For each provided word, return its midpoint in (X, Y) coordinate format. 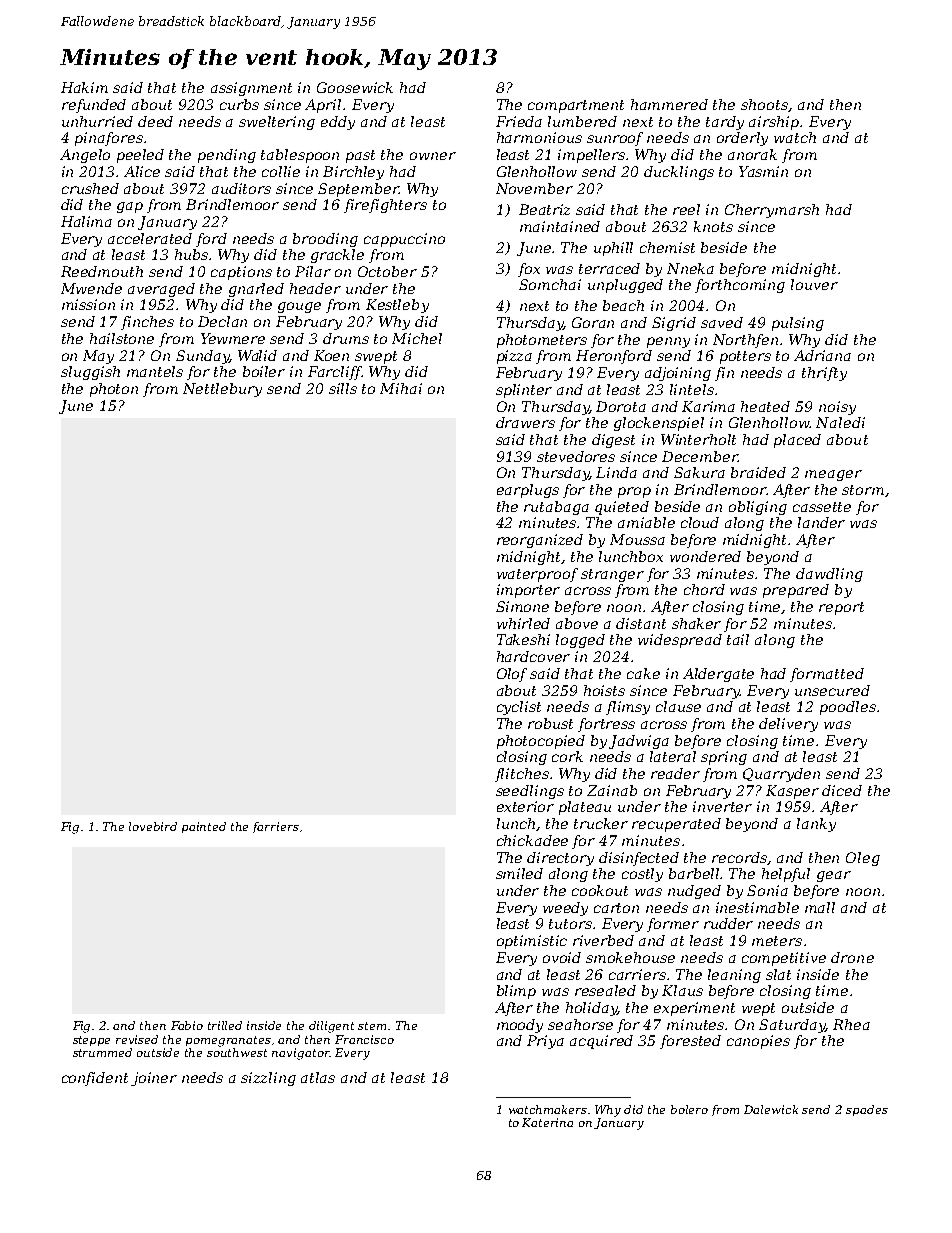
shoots (764, 104)
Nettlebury (222, 390)
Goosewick (355, 87)
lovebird (153, 826)
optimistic (532, 942)
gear (834, 876)
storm (863, 490)
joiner (154, 1079)
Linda (616, 472)
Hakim (84, 87)
